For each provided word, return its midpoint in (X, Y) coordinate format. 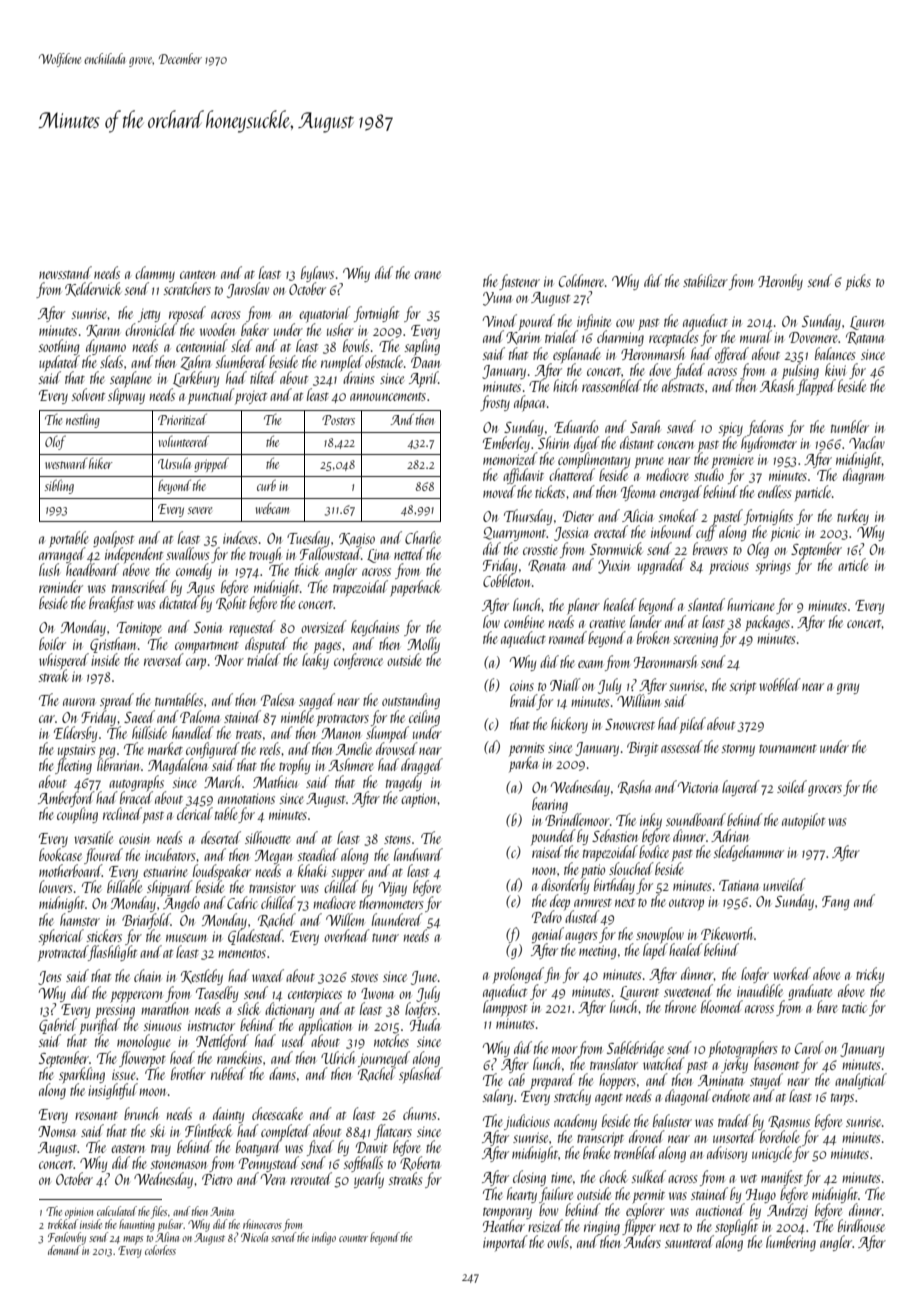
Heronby (780, 282)
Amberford (66, 799)
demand (64, 1250)
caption (419, 800)
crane (427, 275)
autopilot (803, 821)
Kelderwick (93, 289)
